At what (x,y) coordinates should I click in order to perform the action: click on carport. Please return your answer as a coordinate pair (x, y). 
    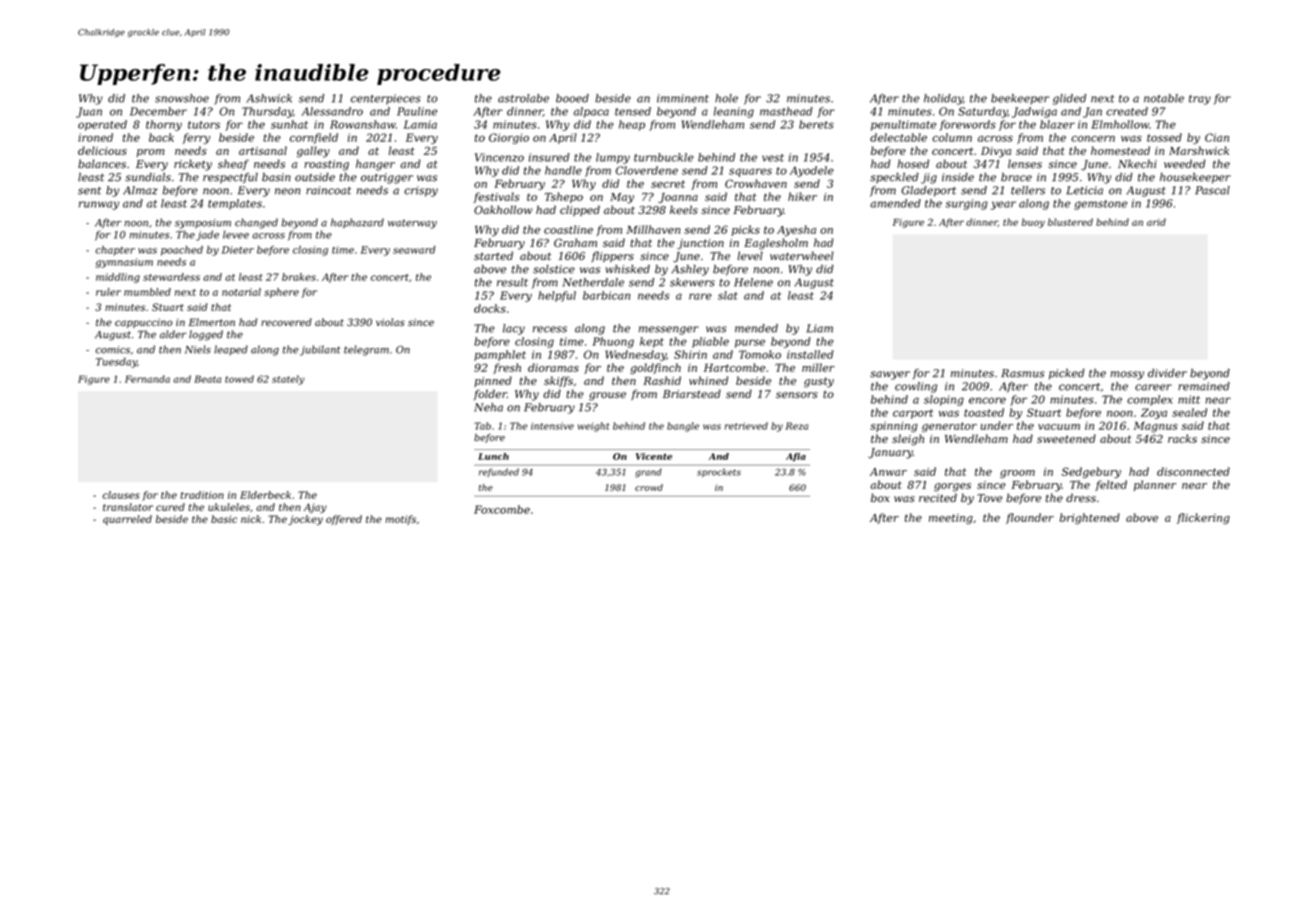
    Looking at the image, I should click on (913, 414).
